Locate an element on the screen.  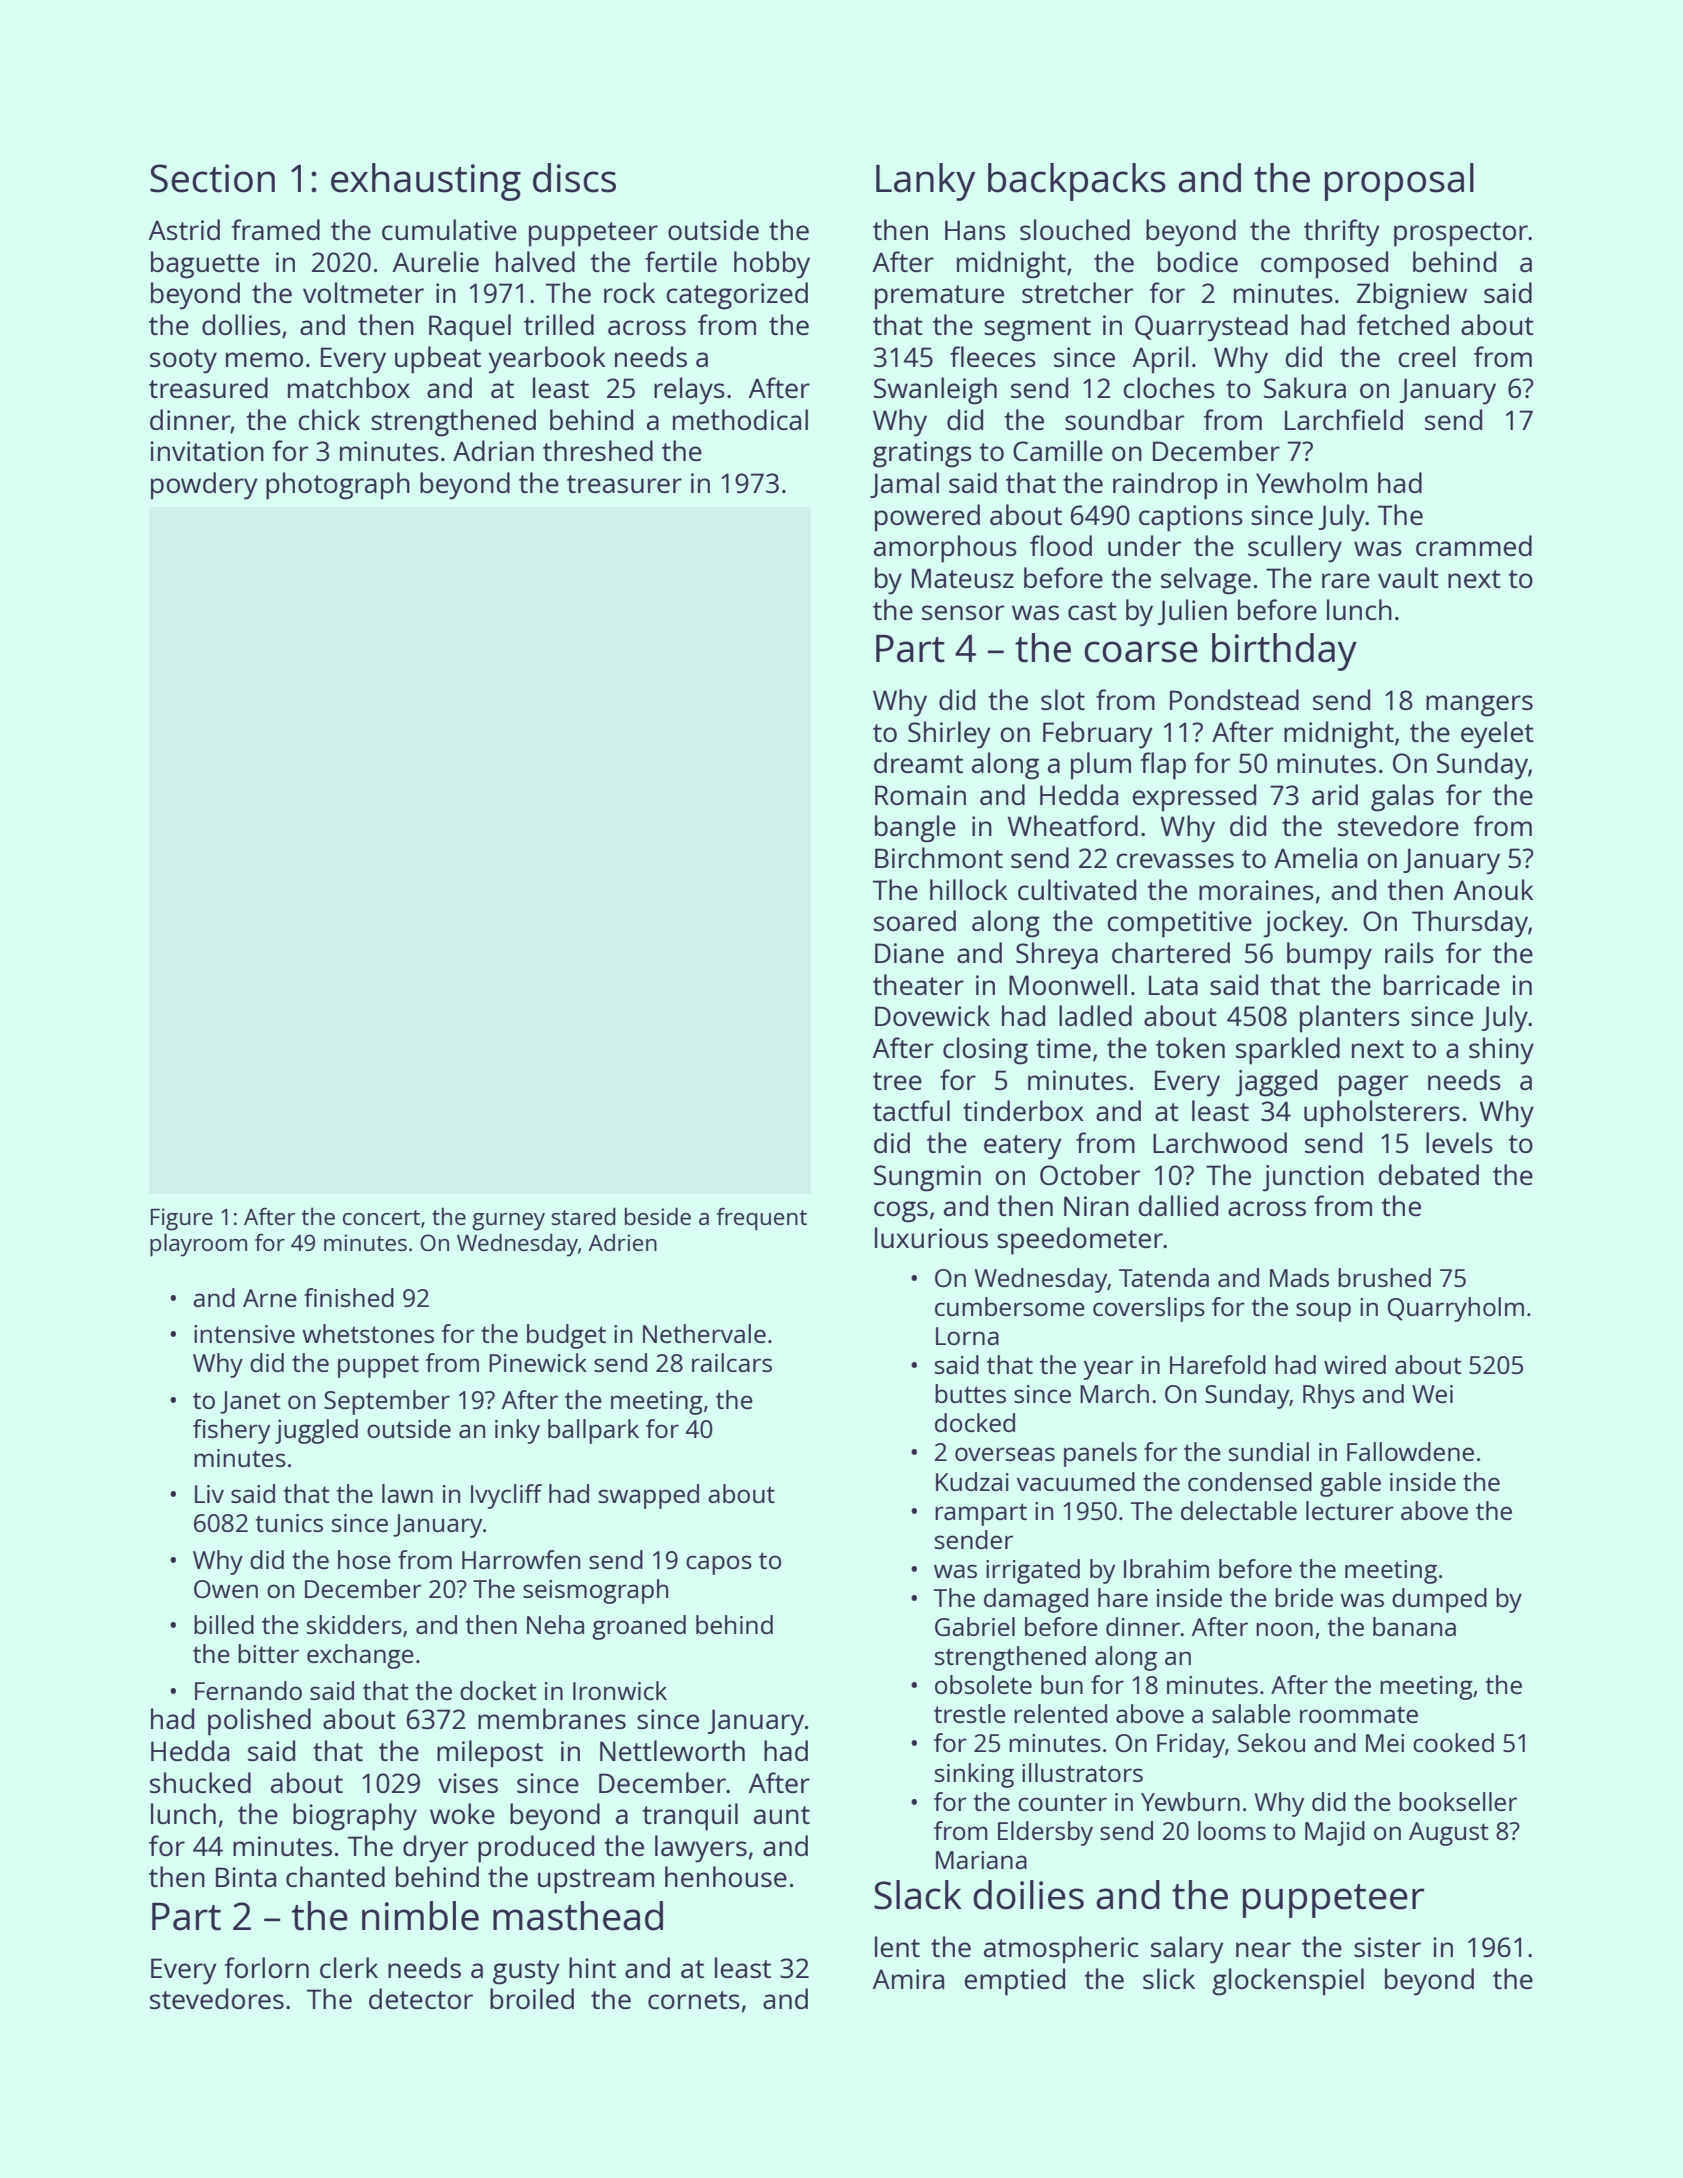
Lanky is located at coordinates (925, 182).
